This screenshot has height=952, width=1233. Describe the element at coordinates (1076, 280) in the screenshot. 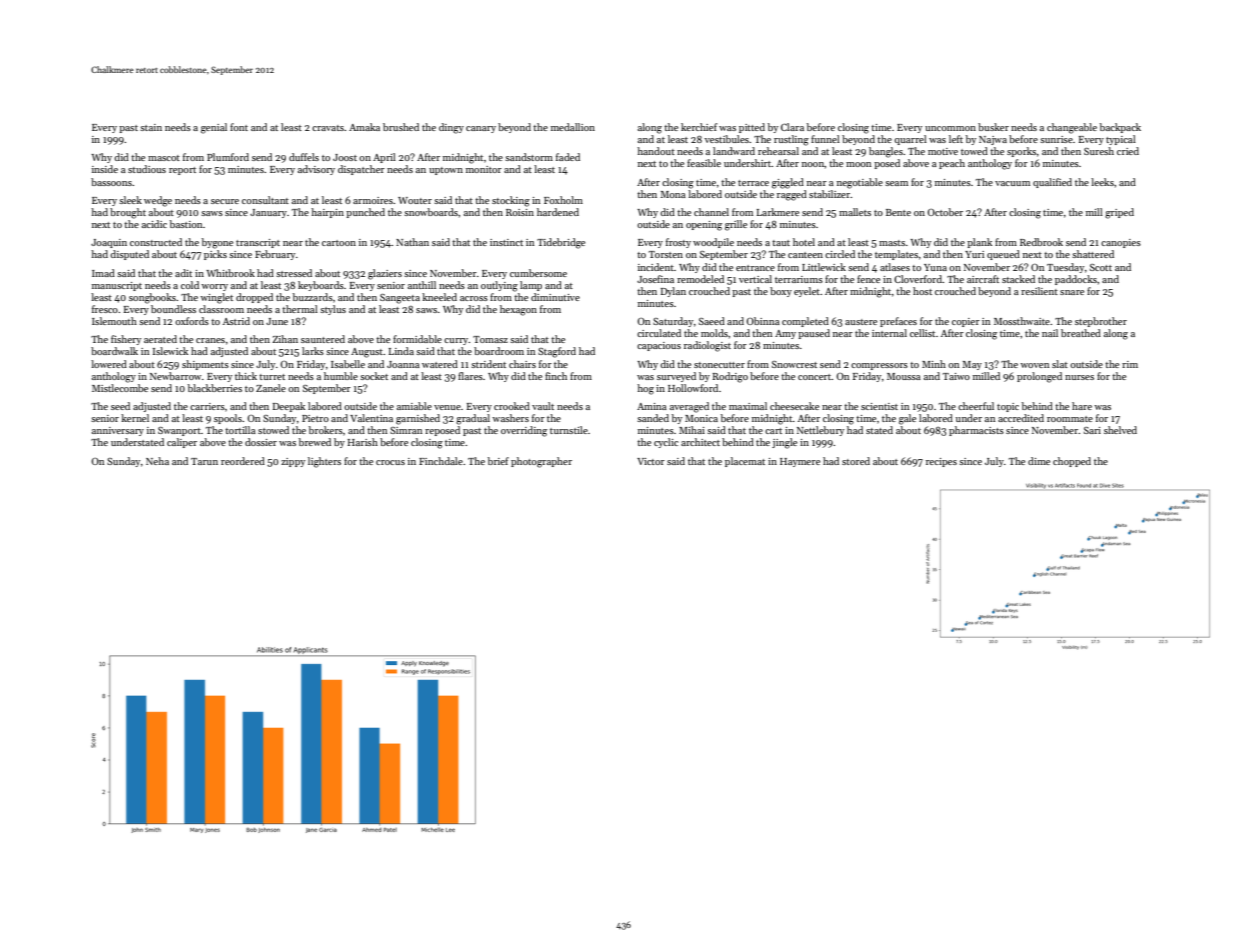

I see `paddocks` at that location.
